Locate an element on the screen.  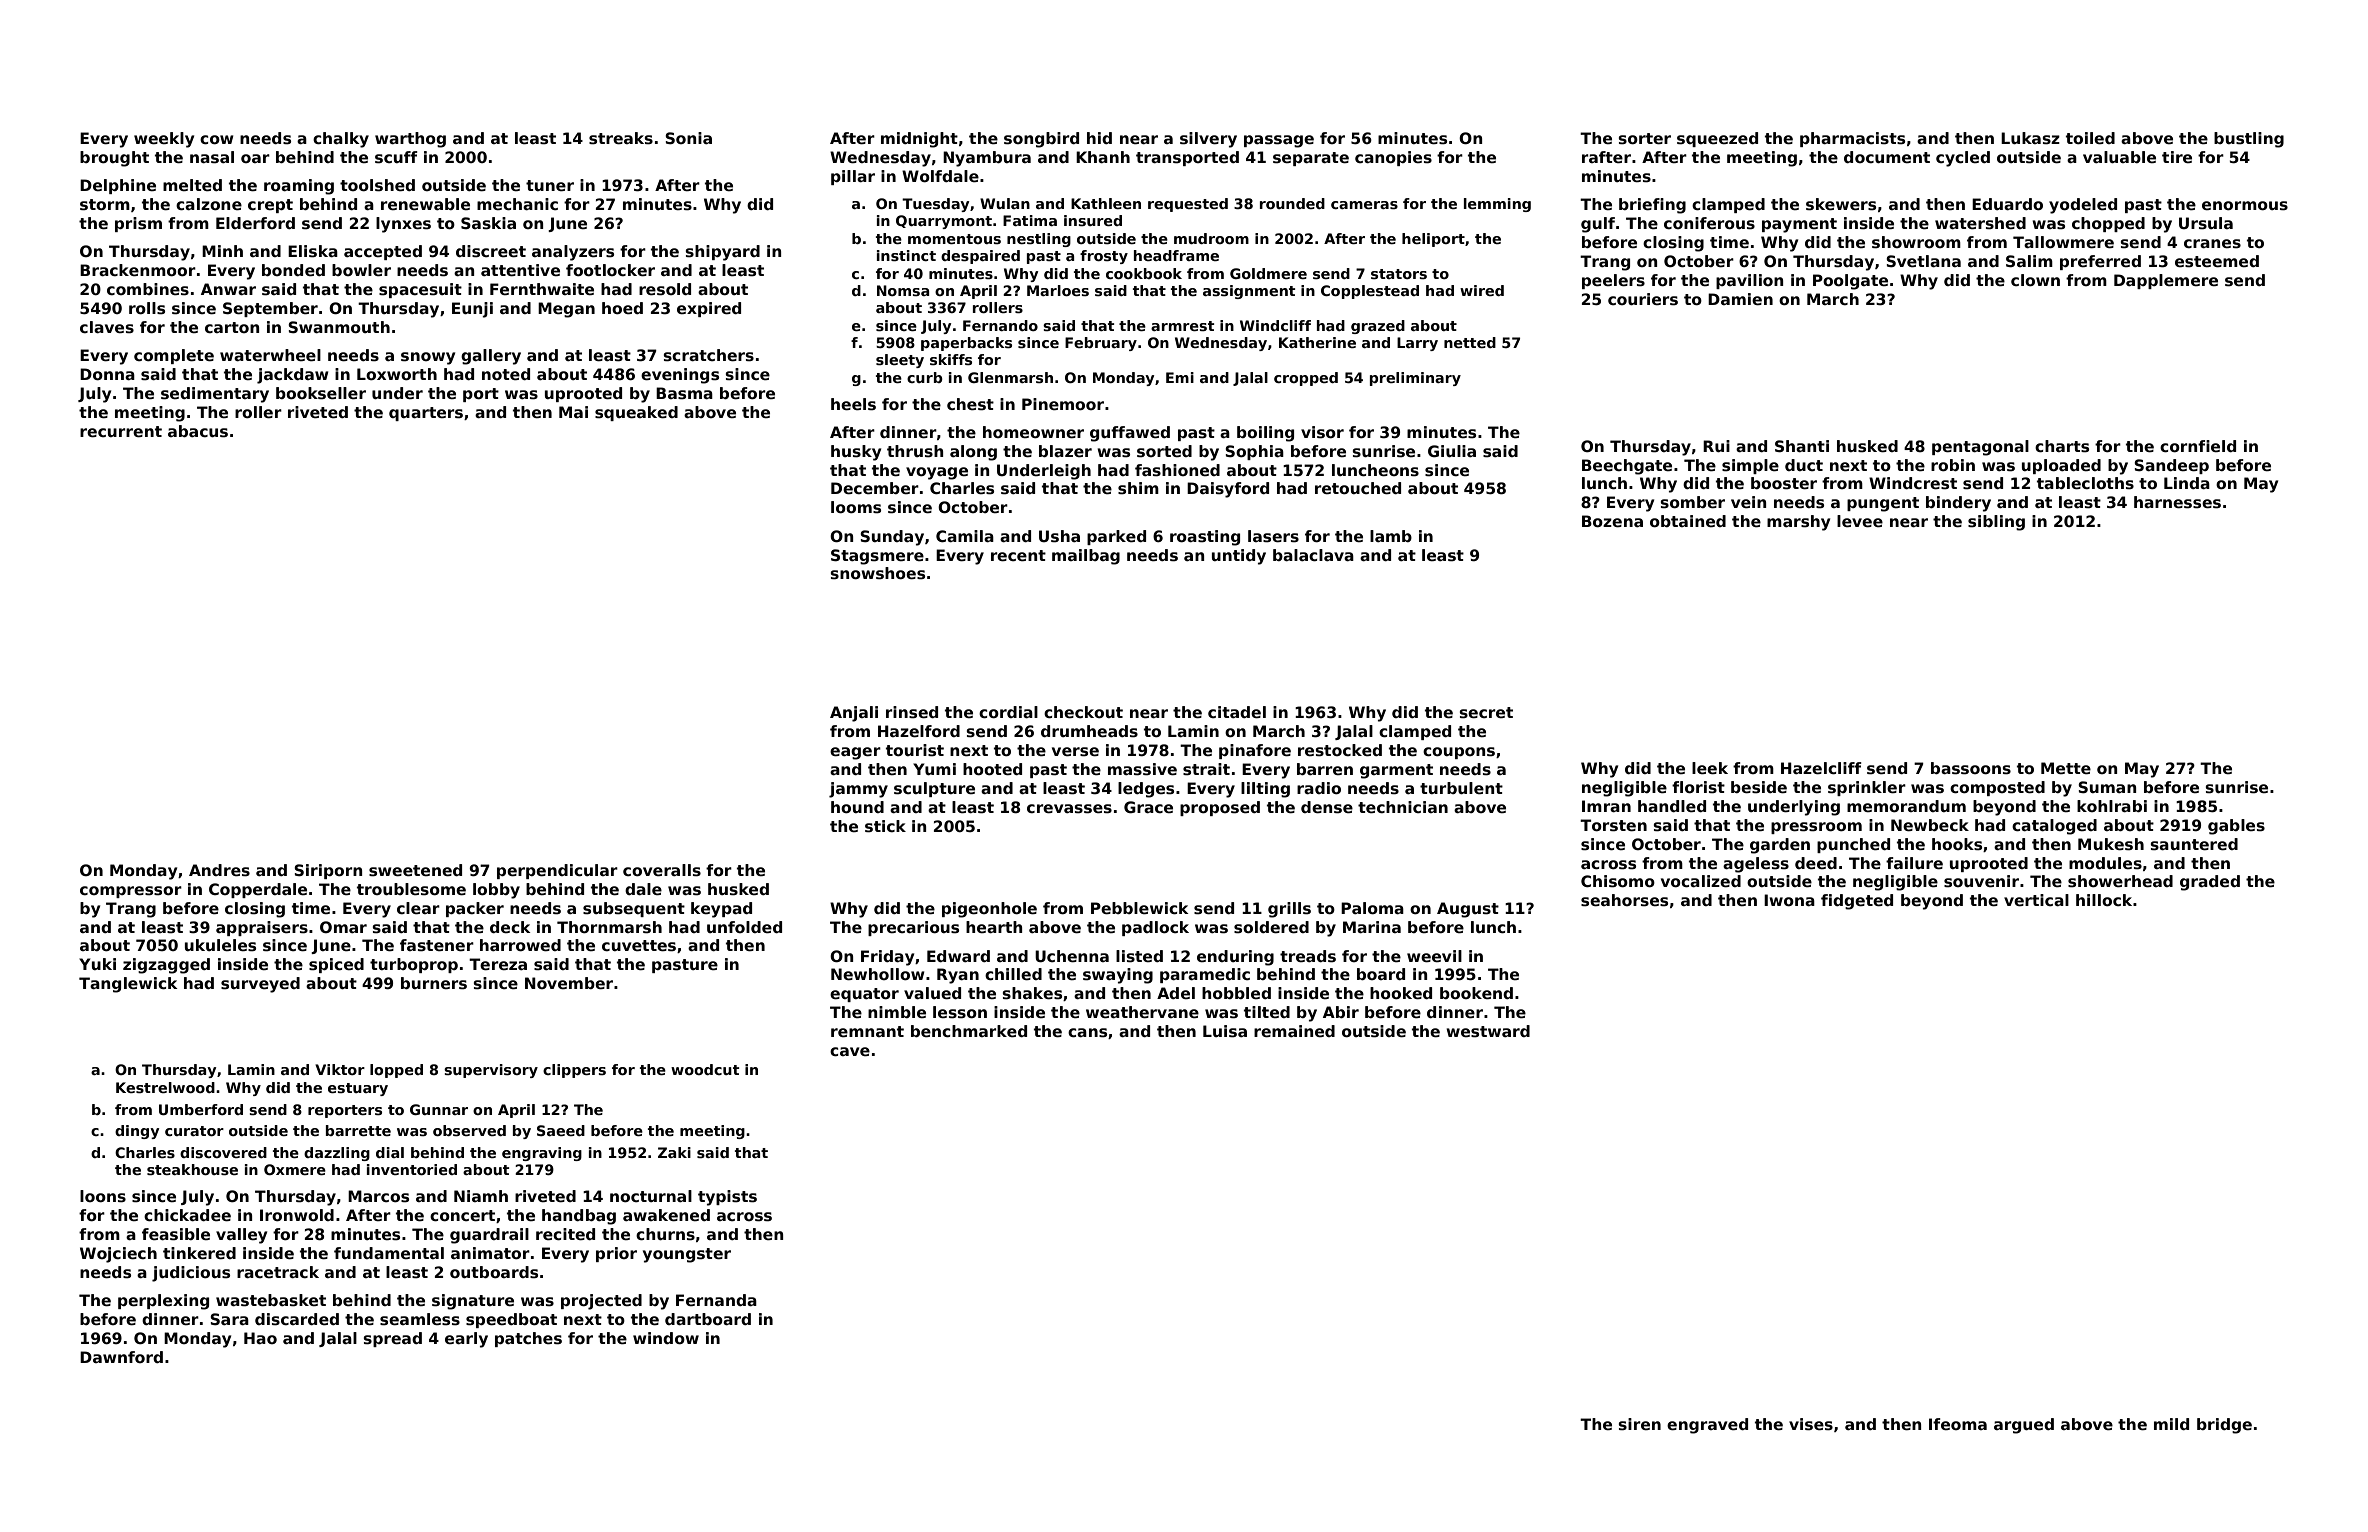
argued is located at coordinates (2024, 1426).
